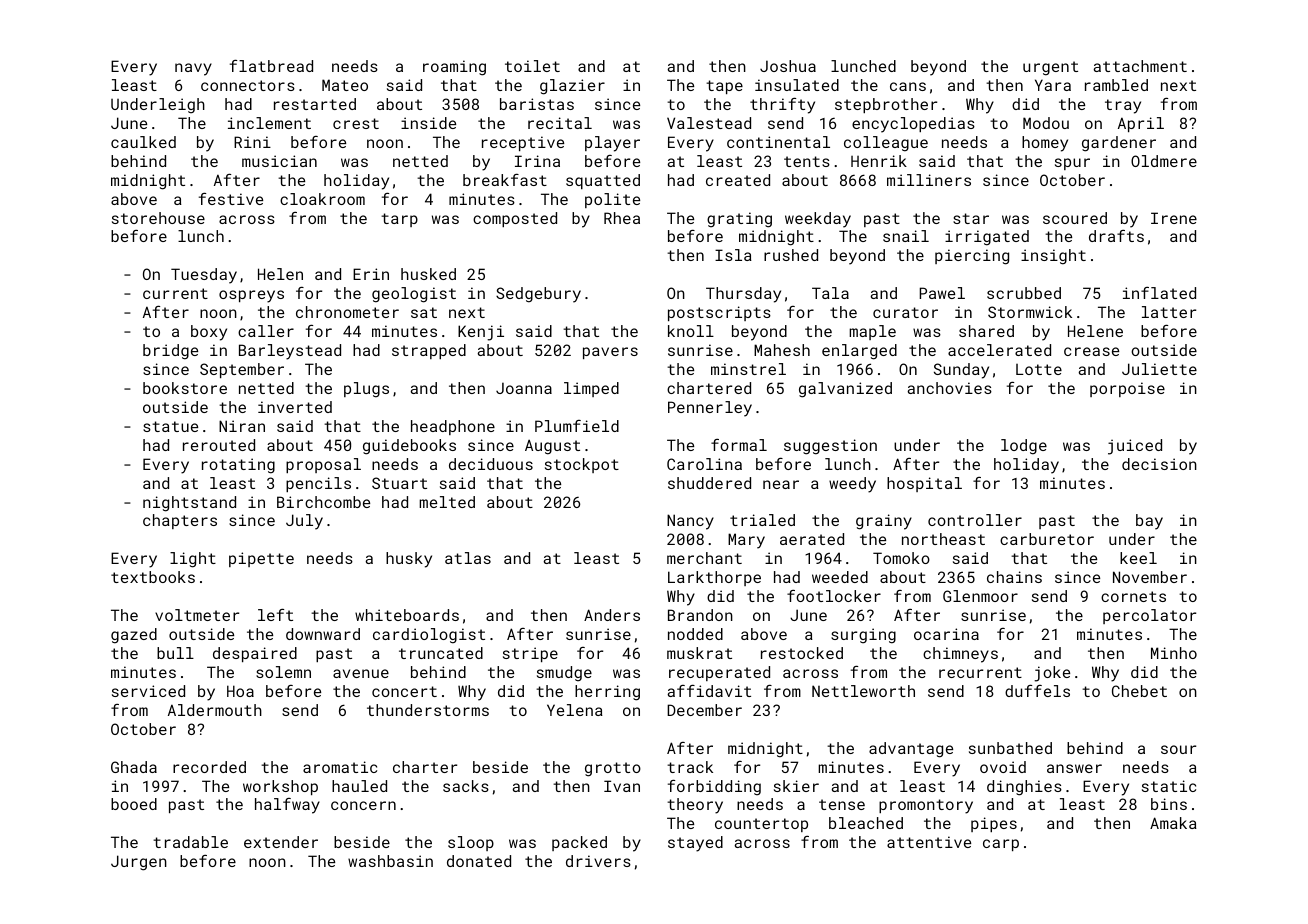 This screenshot has width=1308, height=924. I want to click on Joshua, so click(788, 66).
